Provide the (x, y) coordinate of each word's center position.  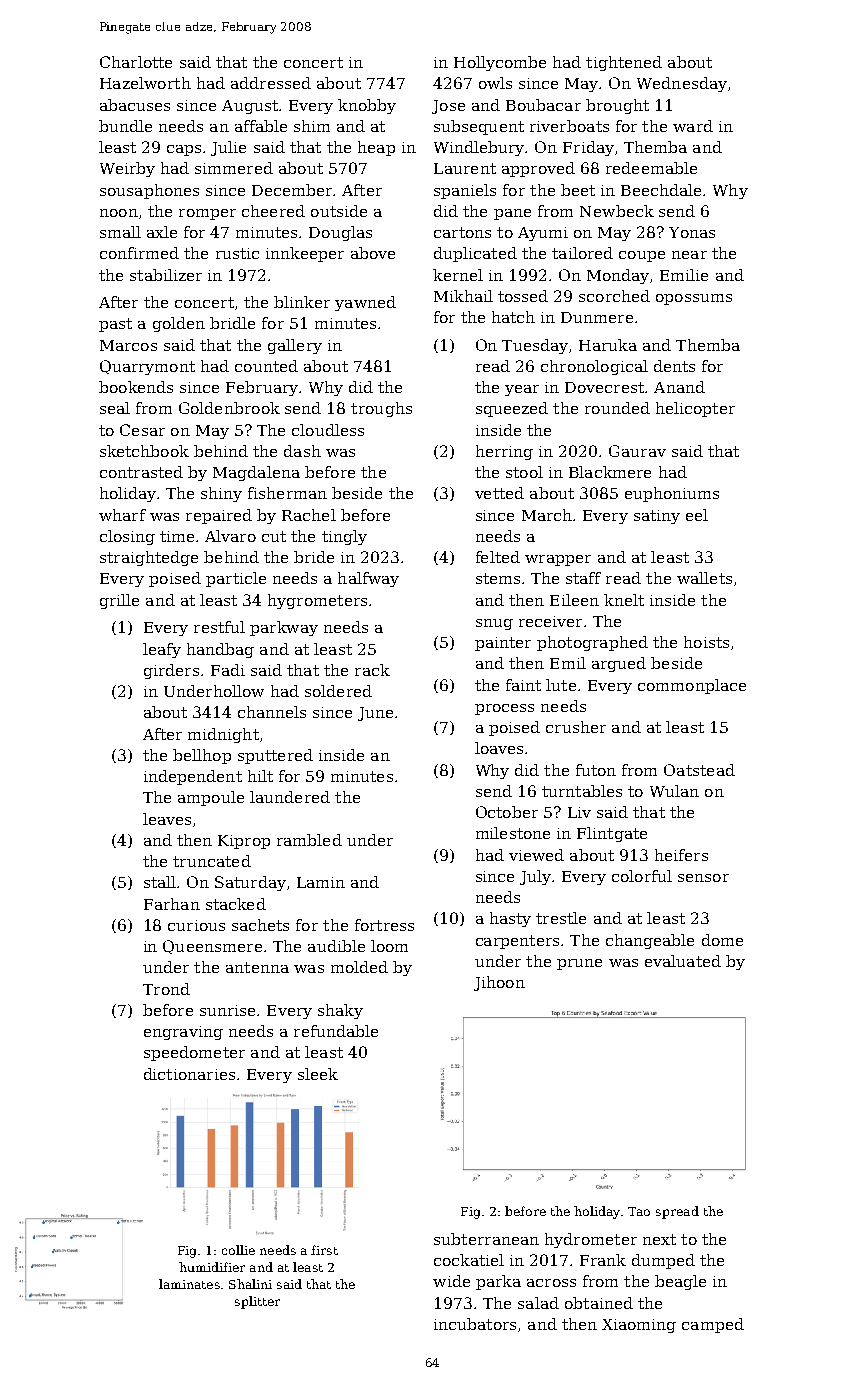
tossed (523, 296)
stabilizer (166, 275)
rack (372, 670)
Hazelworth (145, 83)
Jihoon (499, 983)
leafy (162, 650)
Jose (448, 107)
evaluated (683, 961)
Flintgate (612, 834)
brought (617, 106)
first (324, 1250)
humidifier (212, 1267)
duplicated (475, 254)
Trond (166, 989)
